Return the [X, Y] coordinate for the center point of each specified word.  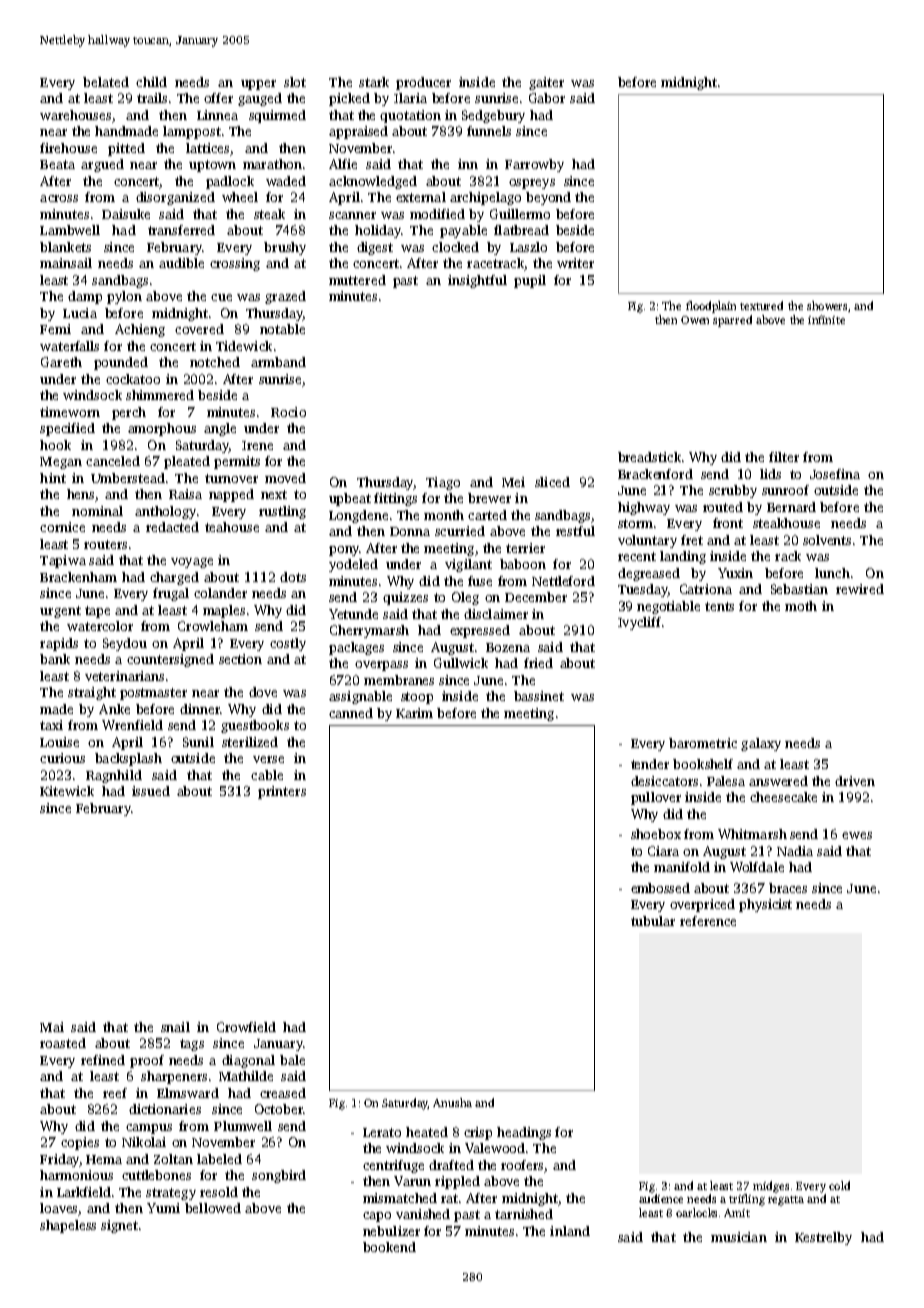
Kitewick [67, 791]
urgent [60, 612]
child [151, 82]
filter [784, 457]
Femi [55, 329]
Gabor [547, 98]
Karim [414, 713]
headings [524, 1133]
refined [103, 1060]
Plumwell [243, 1126]
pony [344, 551]
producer [423, 83]
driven [855, 781]
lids [770, 474]
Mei [513, 482]
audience [661, 1198]
